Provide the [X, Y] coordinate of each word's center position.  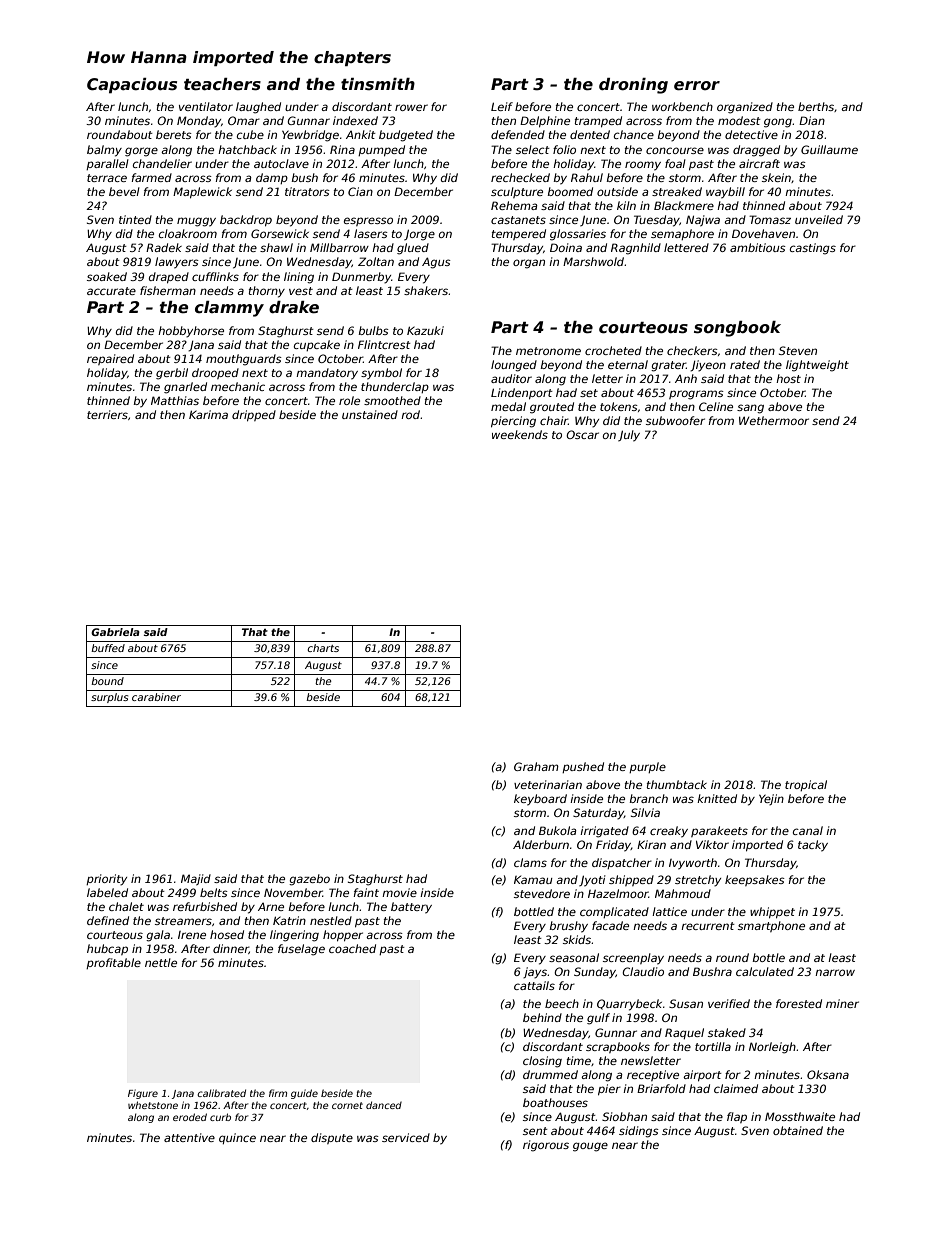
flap [737, 1117]
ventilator [206, 106]
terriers [107, 414]
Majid [196, 880]
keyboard [540, 800]
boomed [570, 191]
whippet [772, 913]
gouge [590, 1147]
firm [278, 1093]
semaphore [682, 234]
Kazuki [425, 330]
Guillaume [829, 149]
